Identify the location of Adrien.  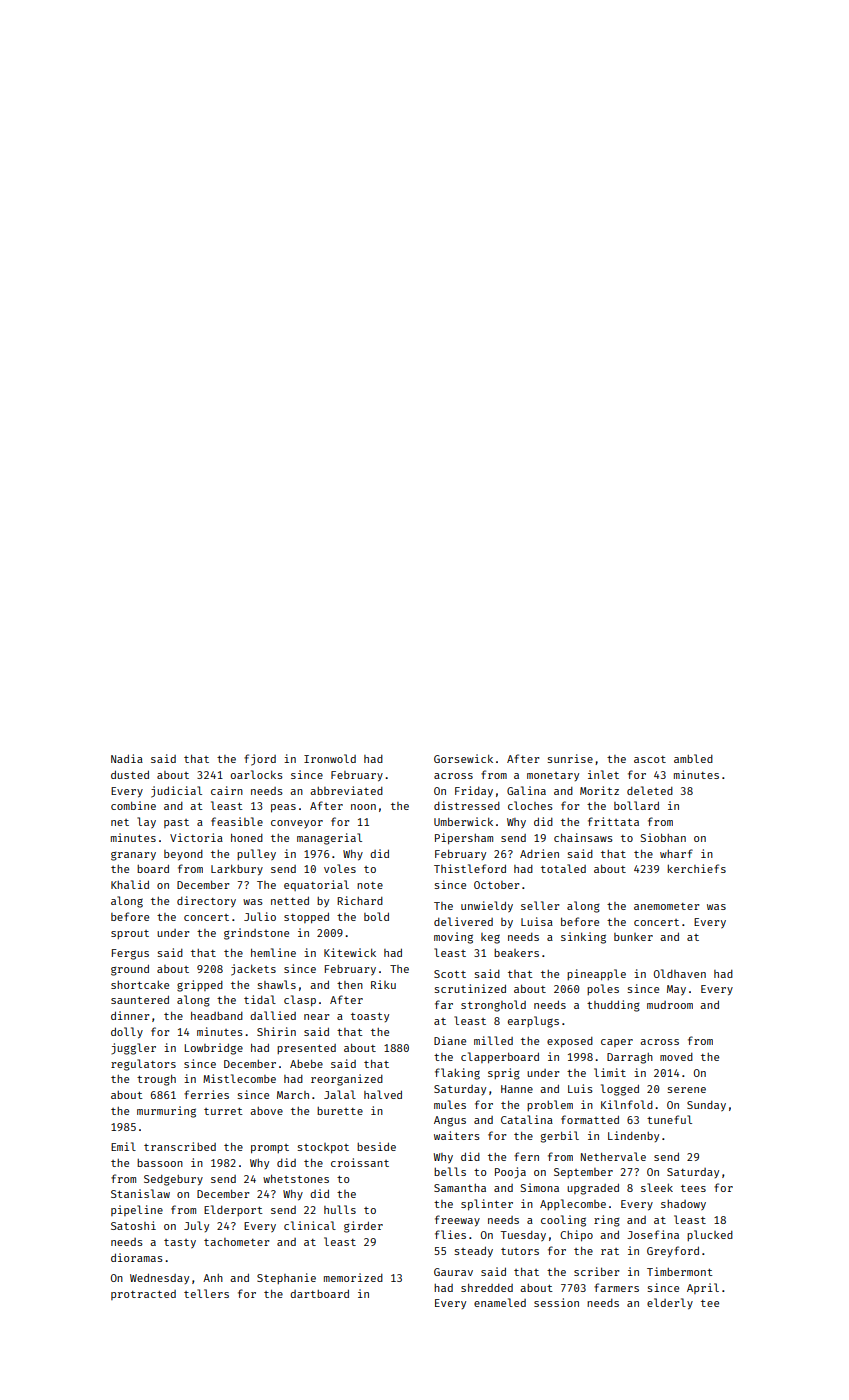
(539, 853).
